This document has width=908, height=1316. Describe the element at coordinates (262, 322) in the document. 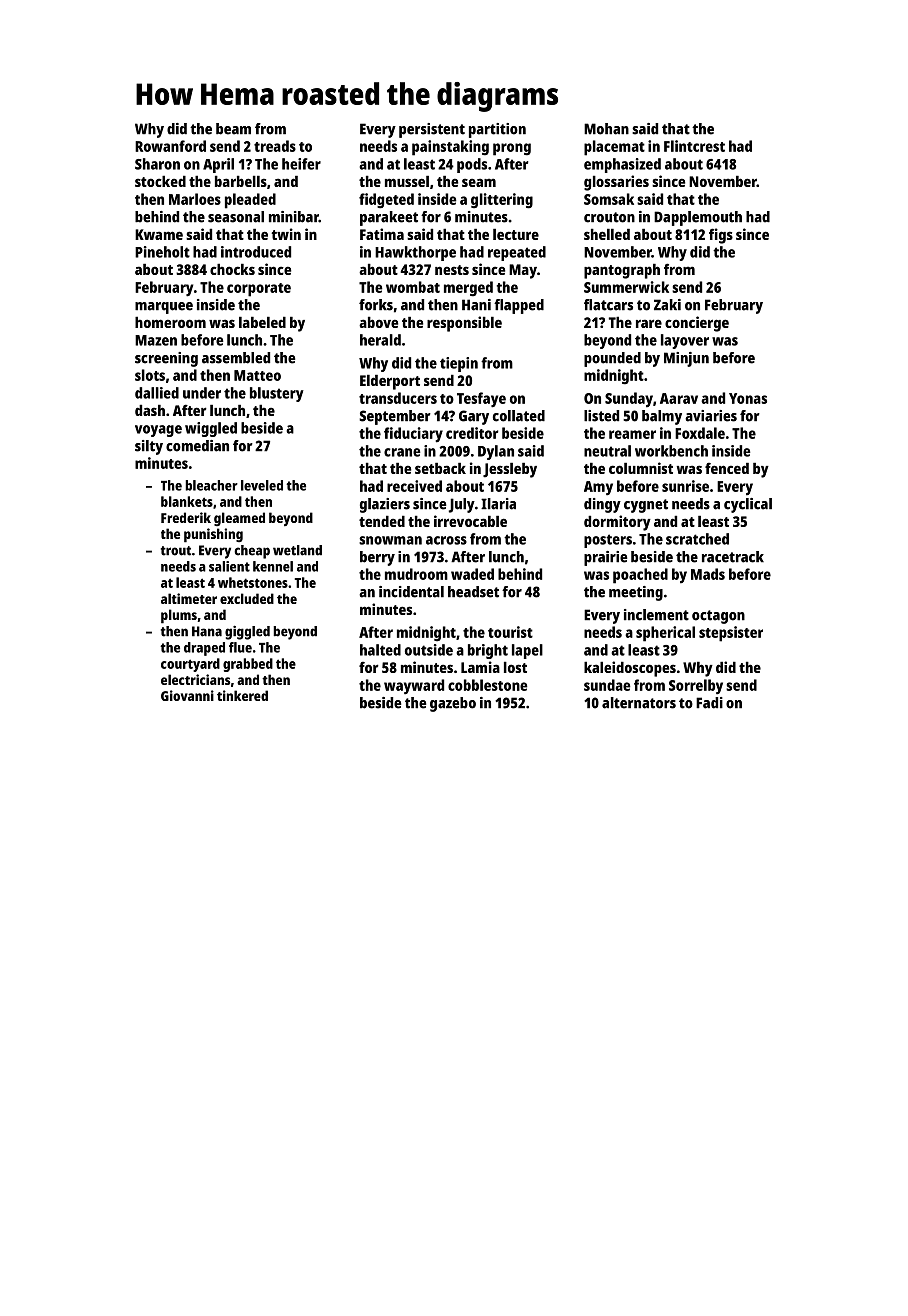

I see `labeled` at that location.
